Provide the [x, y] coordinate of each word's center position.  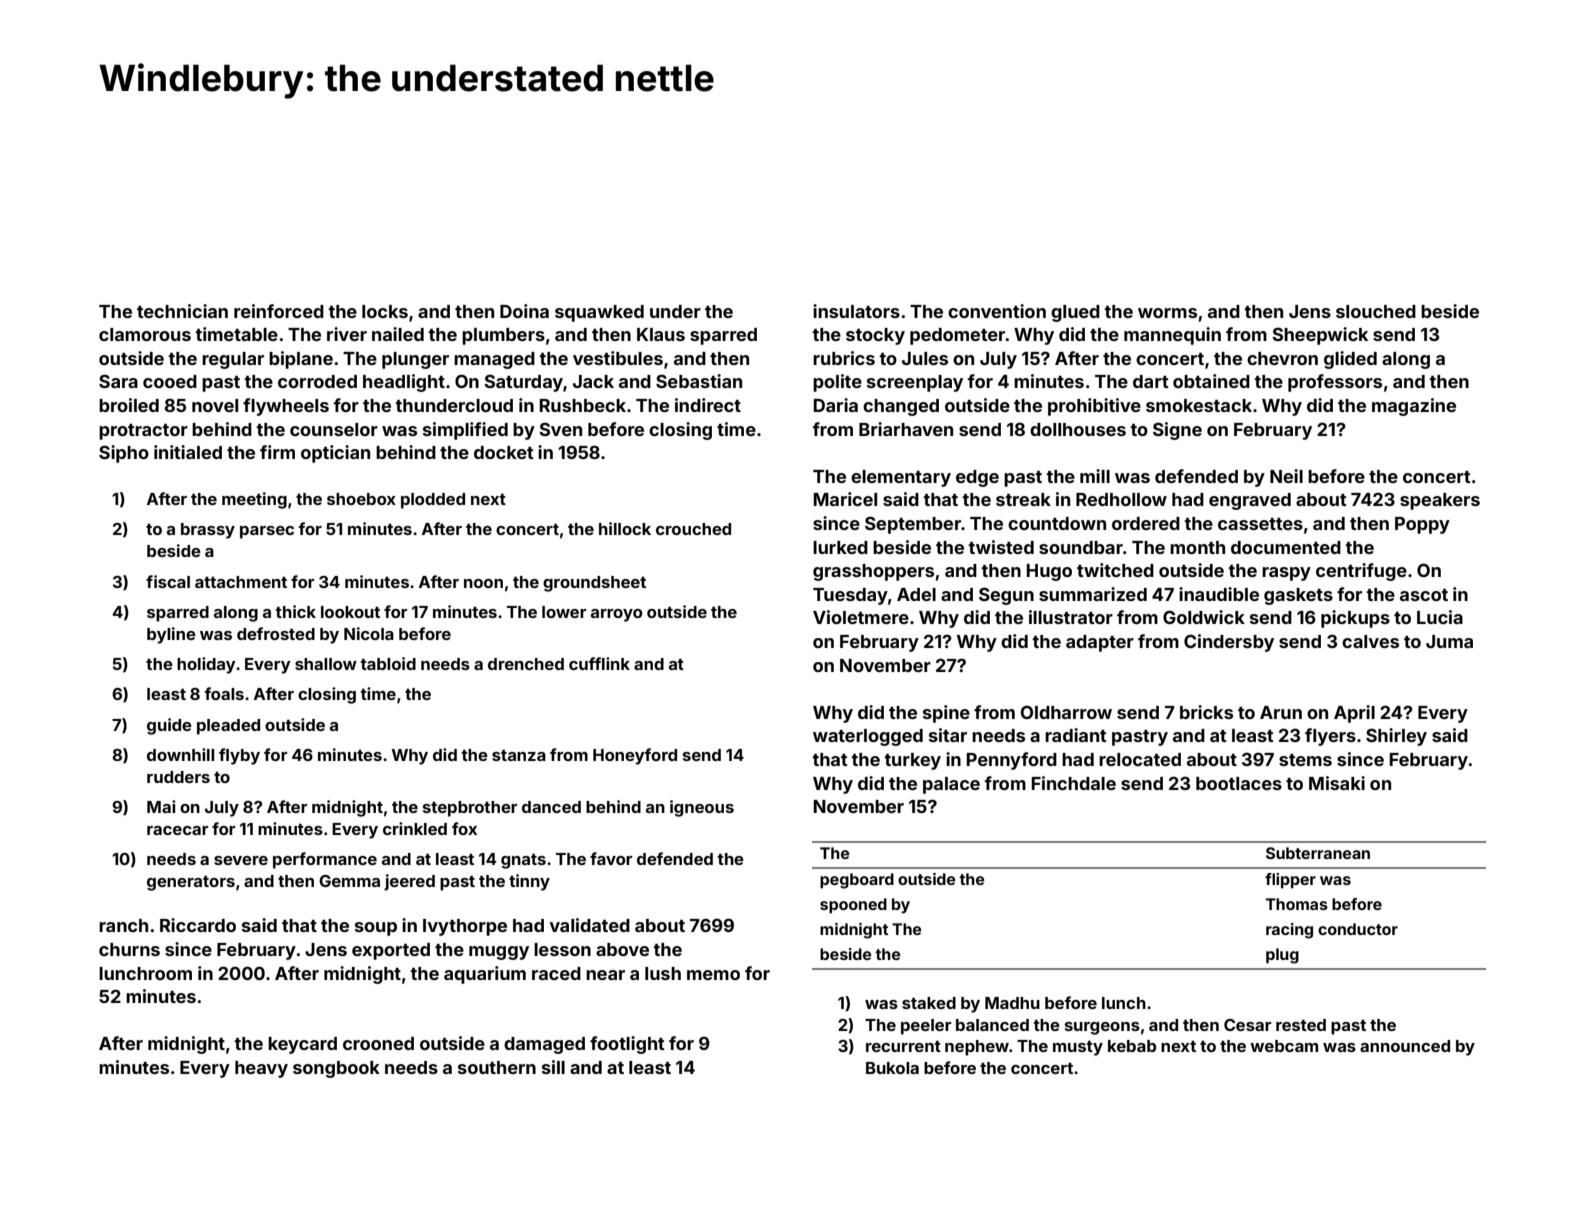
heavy [261, 1069]
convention [997, 311]
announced [1405, 1046]
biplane [301, 360]
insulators [856, 311]
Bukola [892, 1068]
